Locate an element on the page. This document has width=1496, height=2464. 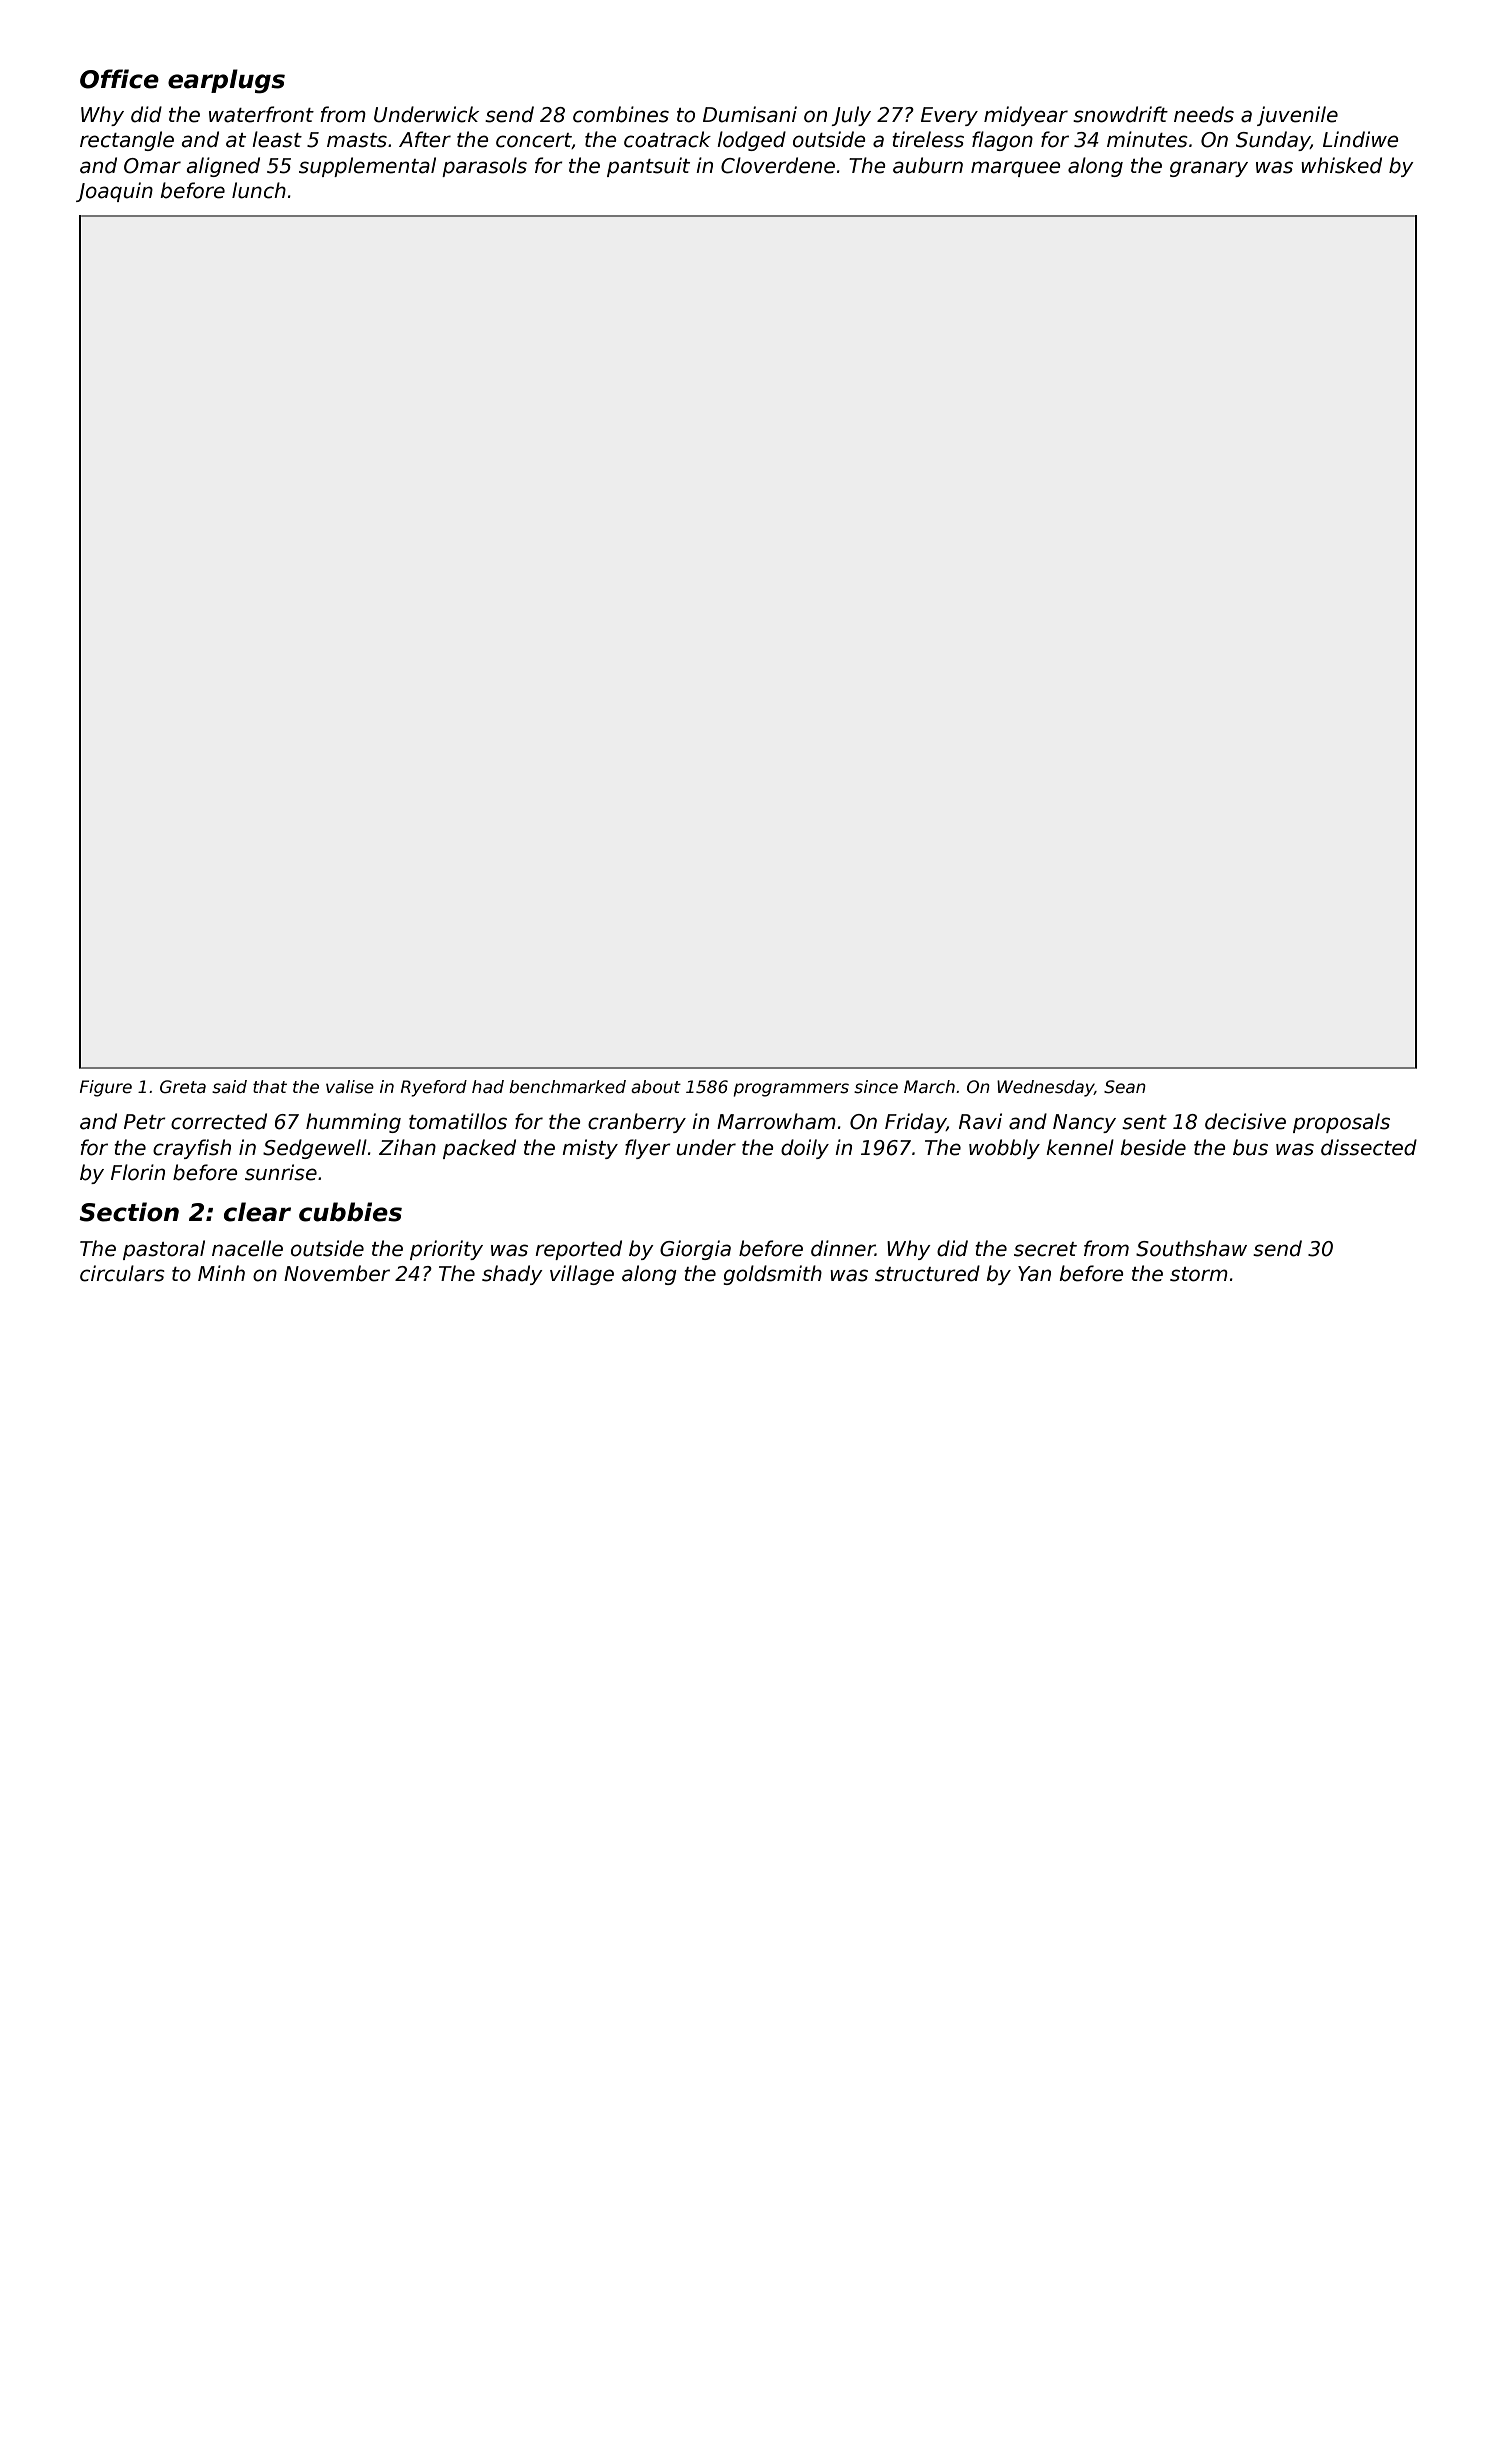
misty is located at coordinates (590, 1149).
